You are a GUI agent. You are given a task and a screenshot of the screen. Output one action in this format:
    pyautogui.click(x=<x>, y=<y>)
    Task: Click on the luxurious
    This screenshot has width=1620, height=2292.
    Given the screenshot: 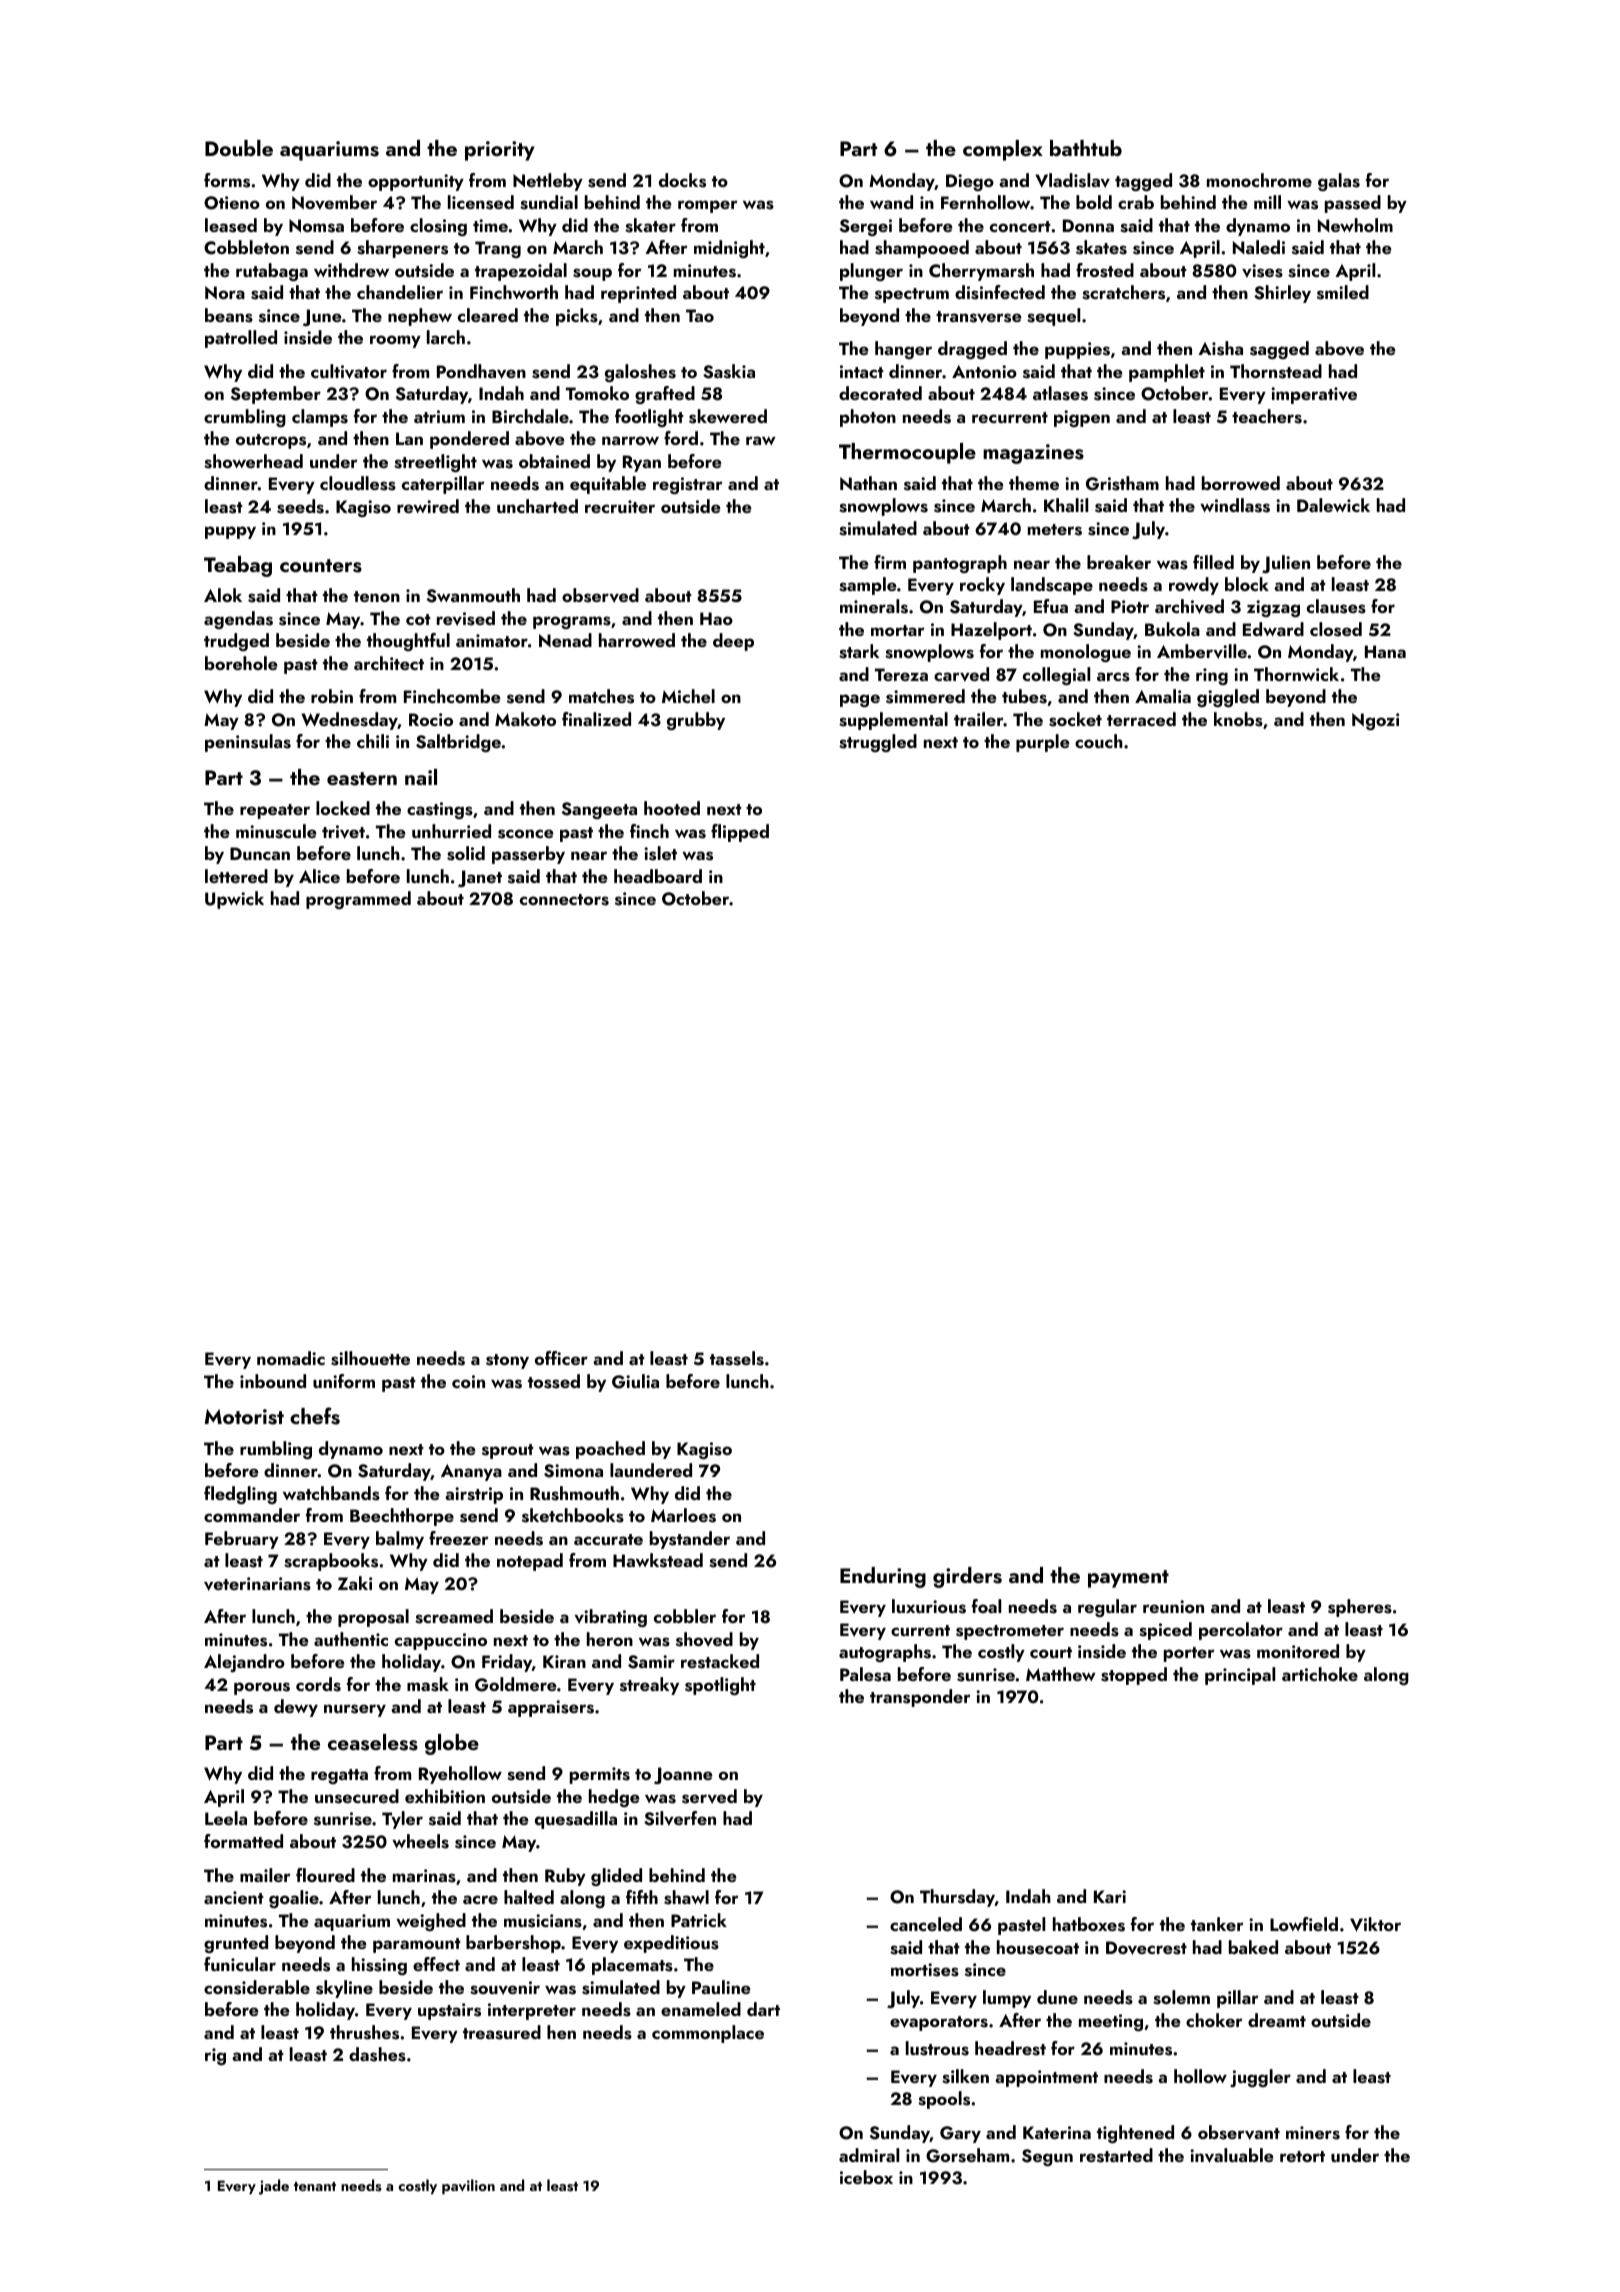 What is the action you would take?
    pyautogui.click(x=929, y=1606)
